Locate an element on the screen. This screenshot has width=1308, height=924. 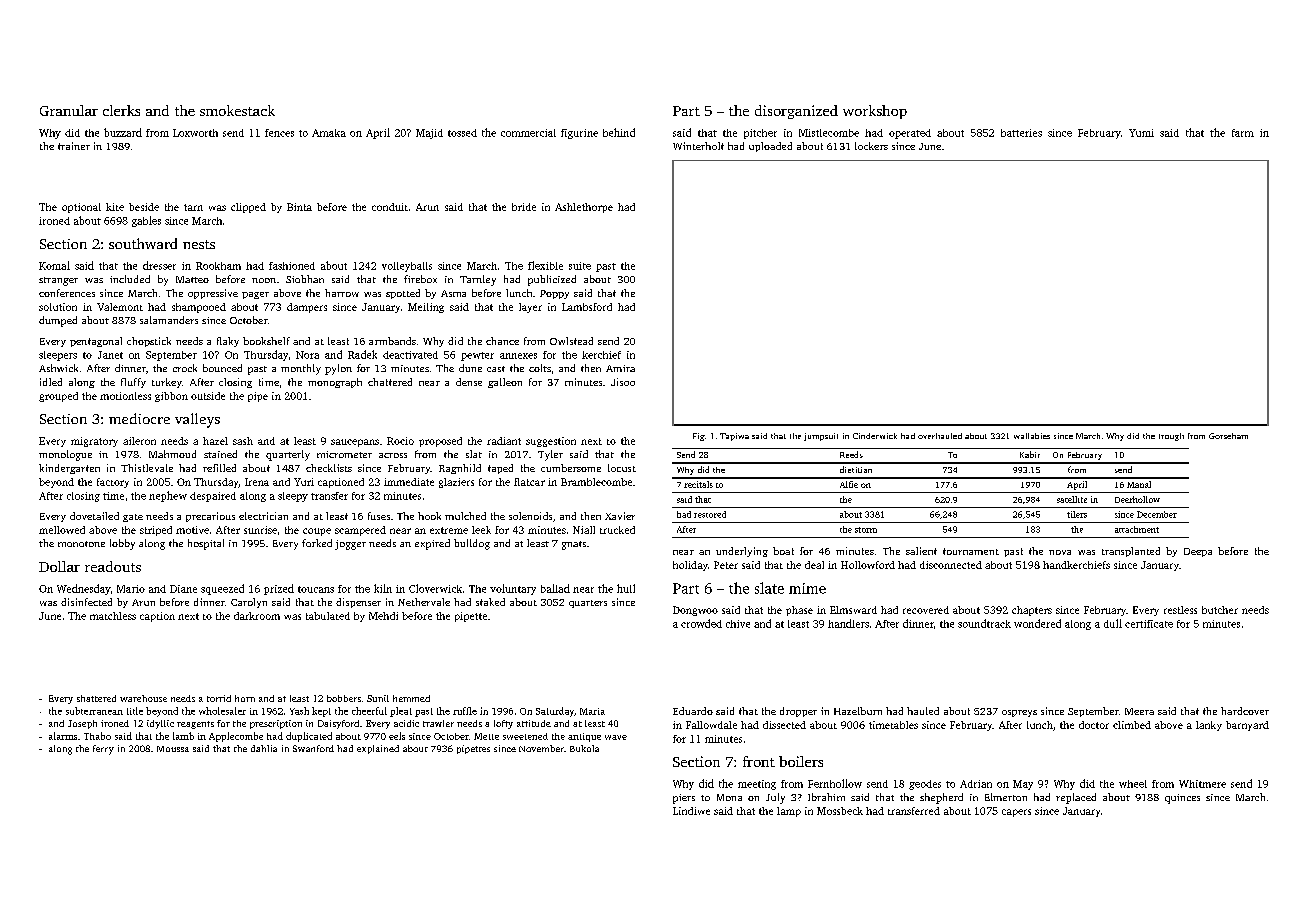
matchless is located at coordinates (113, 616).
